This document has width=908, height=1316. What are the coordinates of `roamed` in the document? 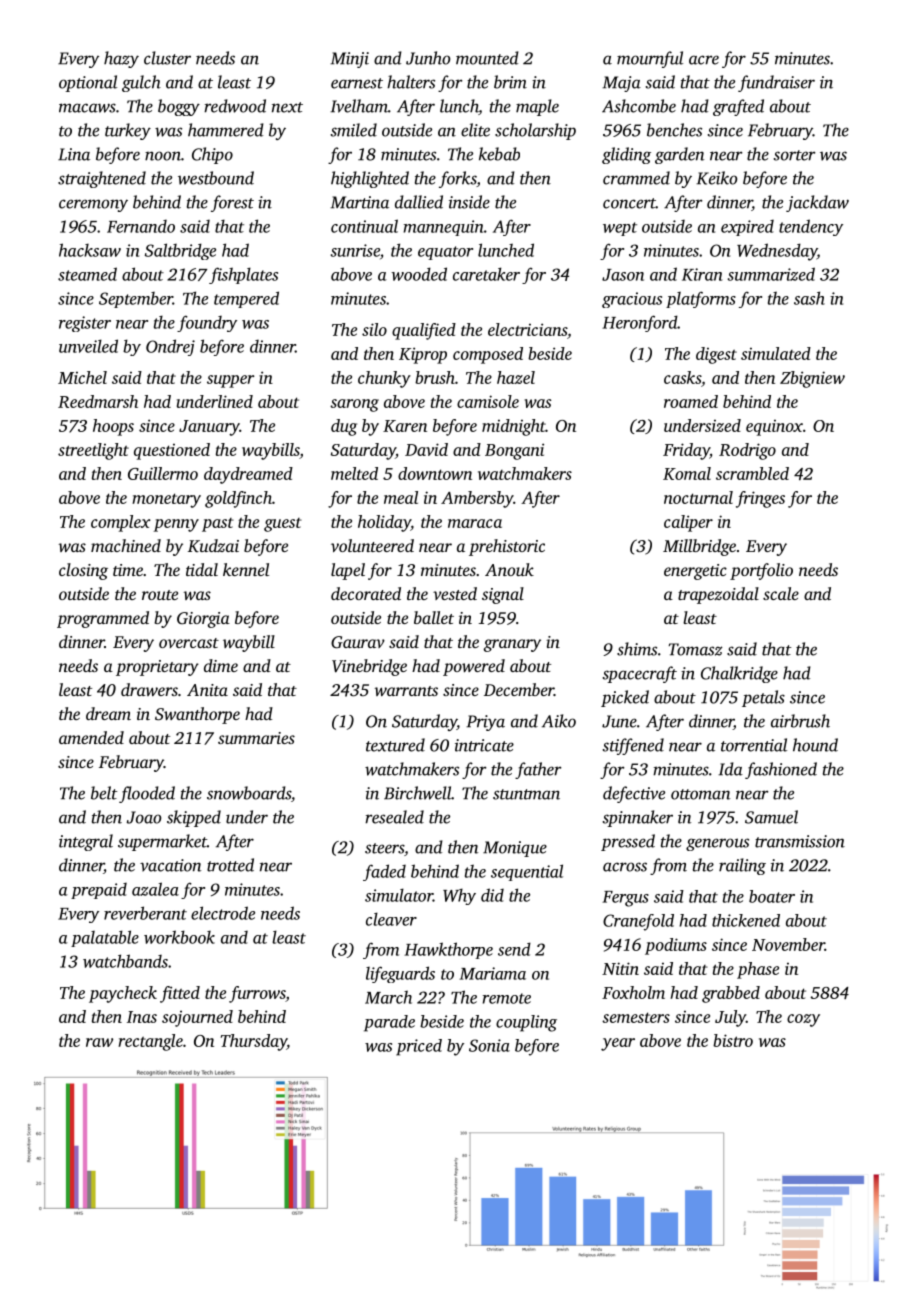 It's located at (691, 401).
